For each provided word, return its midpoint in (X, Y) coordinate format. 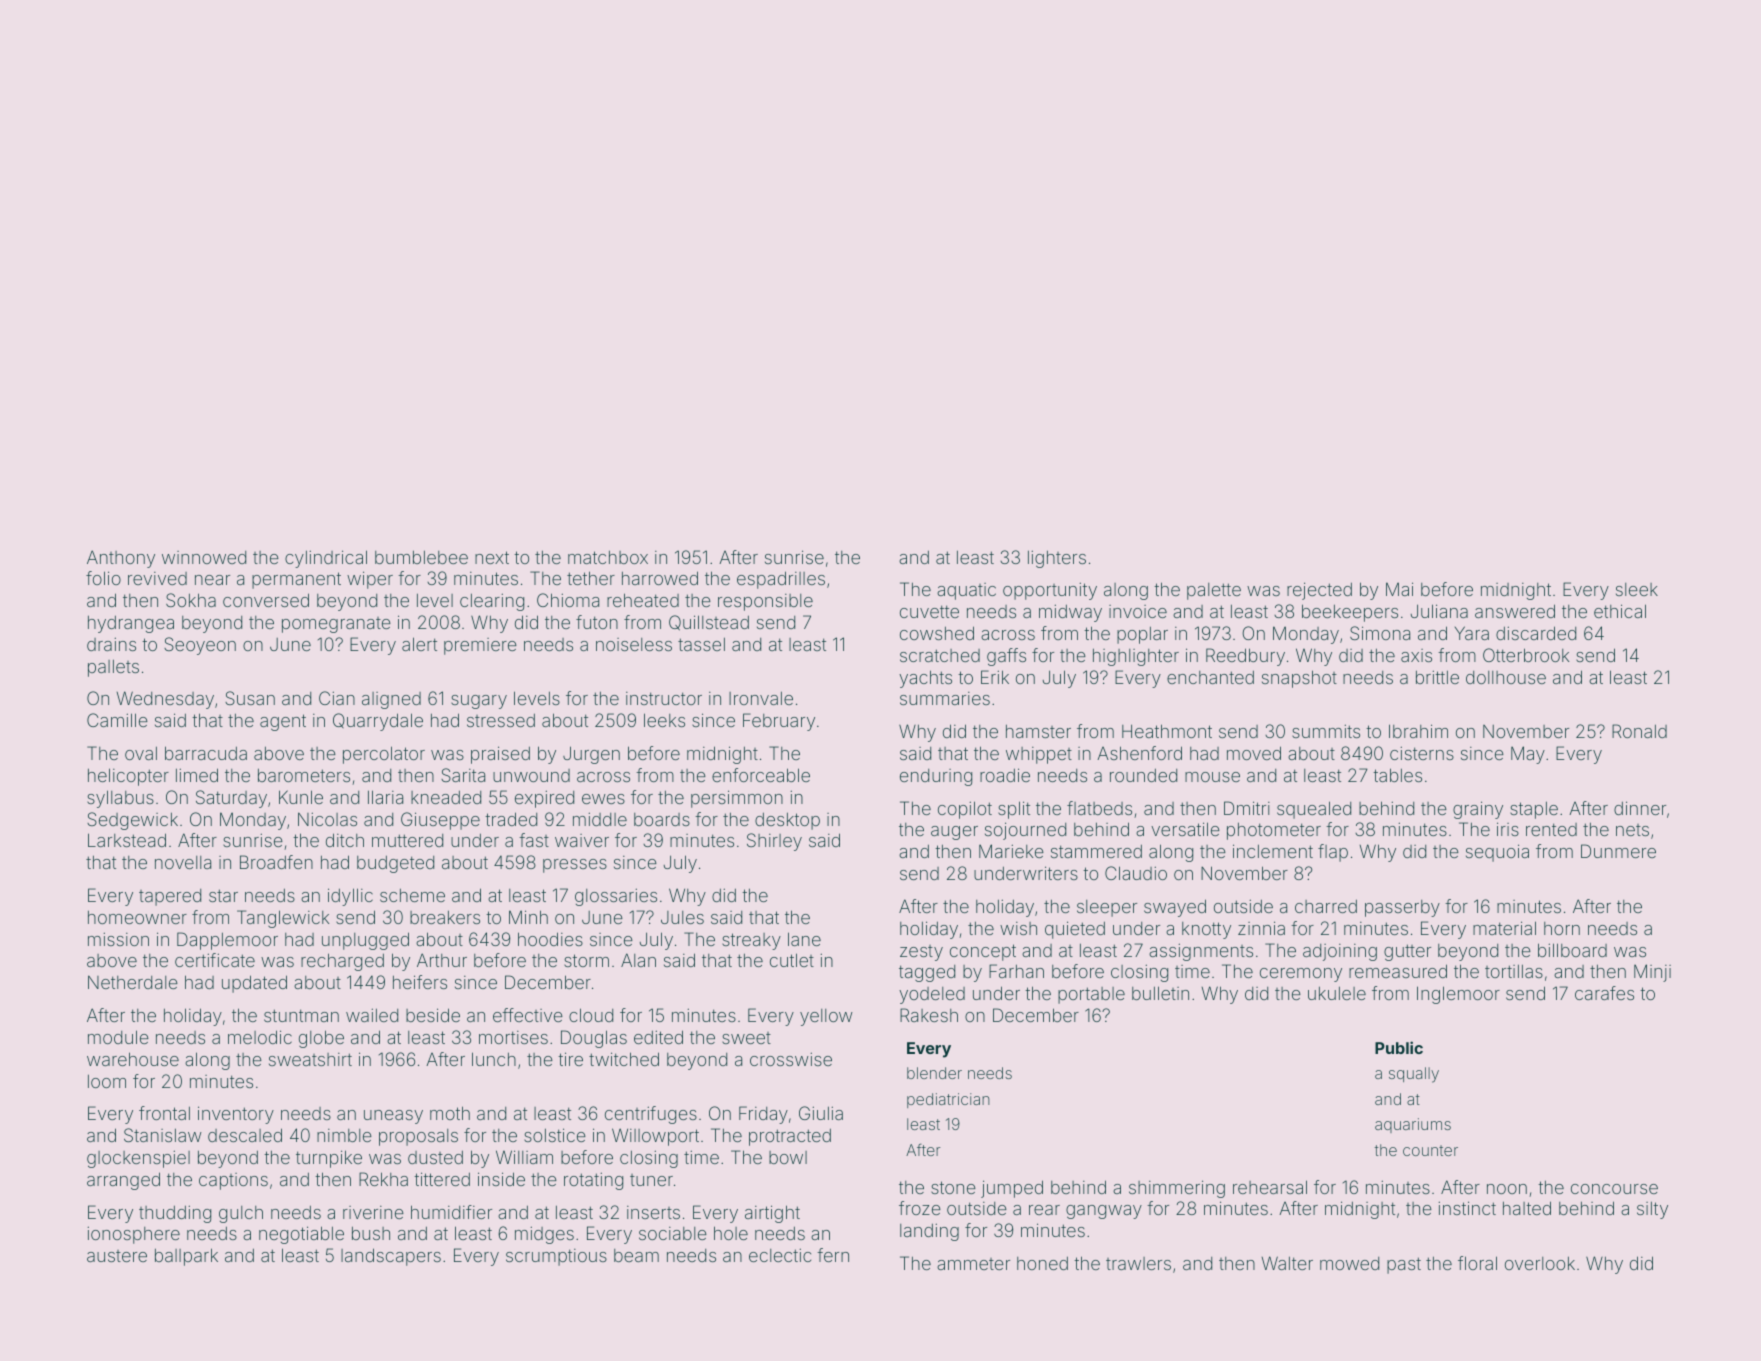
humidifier (451, 1212)
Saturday (231, 799)
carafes (1604, 993)
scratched (940, 655)
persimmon (737, 799)
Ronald (1639, 731)
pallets (113, 668)
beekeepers (1350, 613)
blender (934, 1073)
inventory (236, 1115)
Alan (638, 960)
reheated (643, 600)
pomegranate (336, 625)
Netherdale (133, 982)
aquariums (1413, 1125)
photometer (1274, 831)
